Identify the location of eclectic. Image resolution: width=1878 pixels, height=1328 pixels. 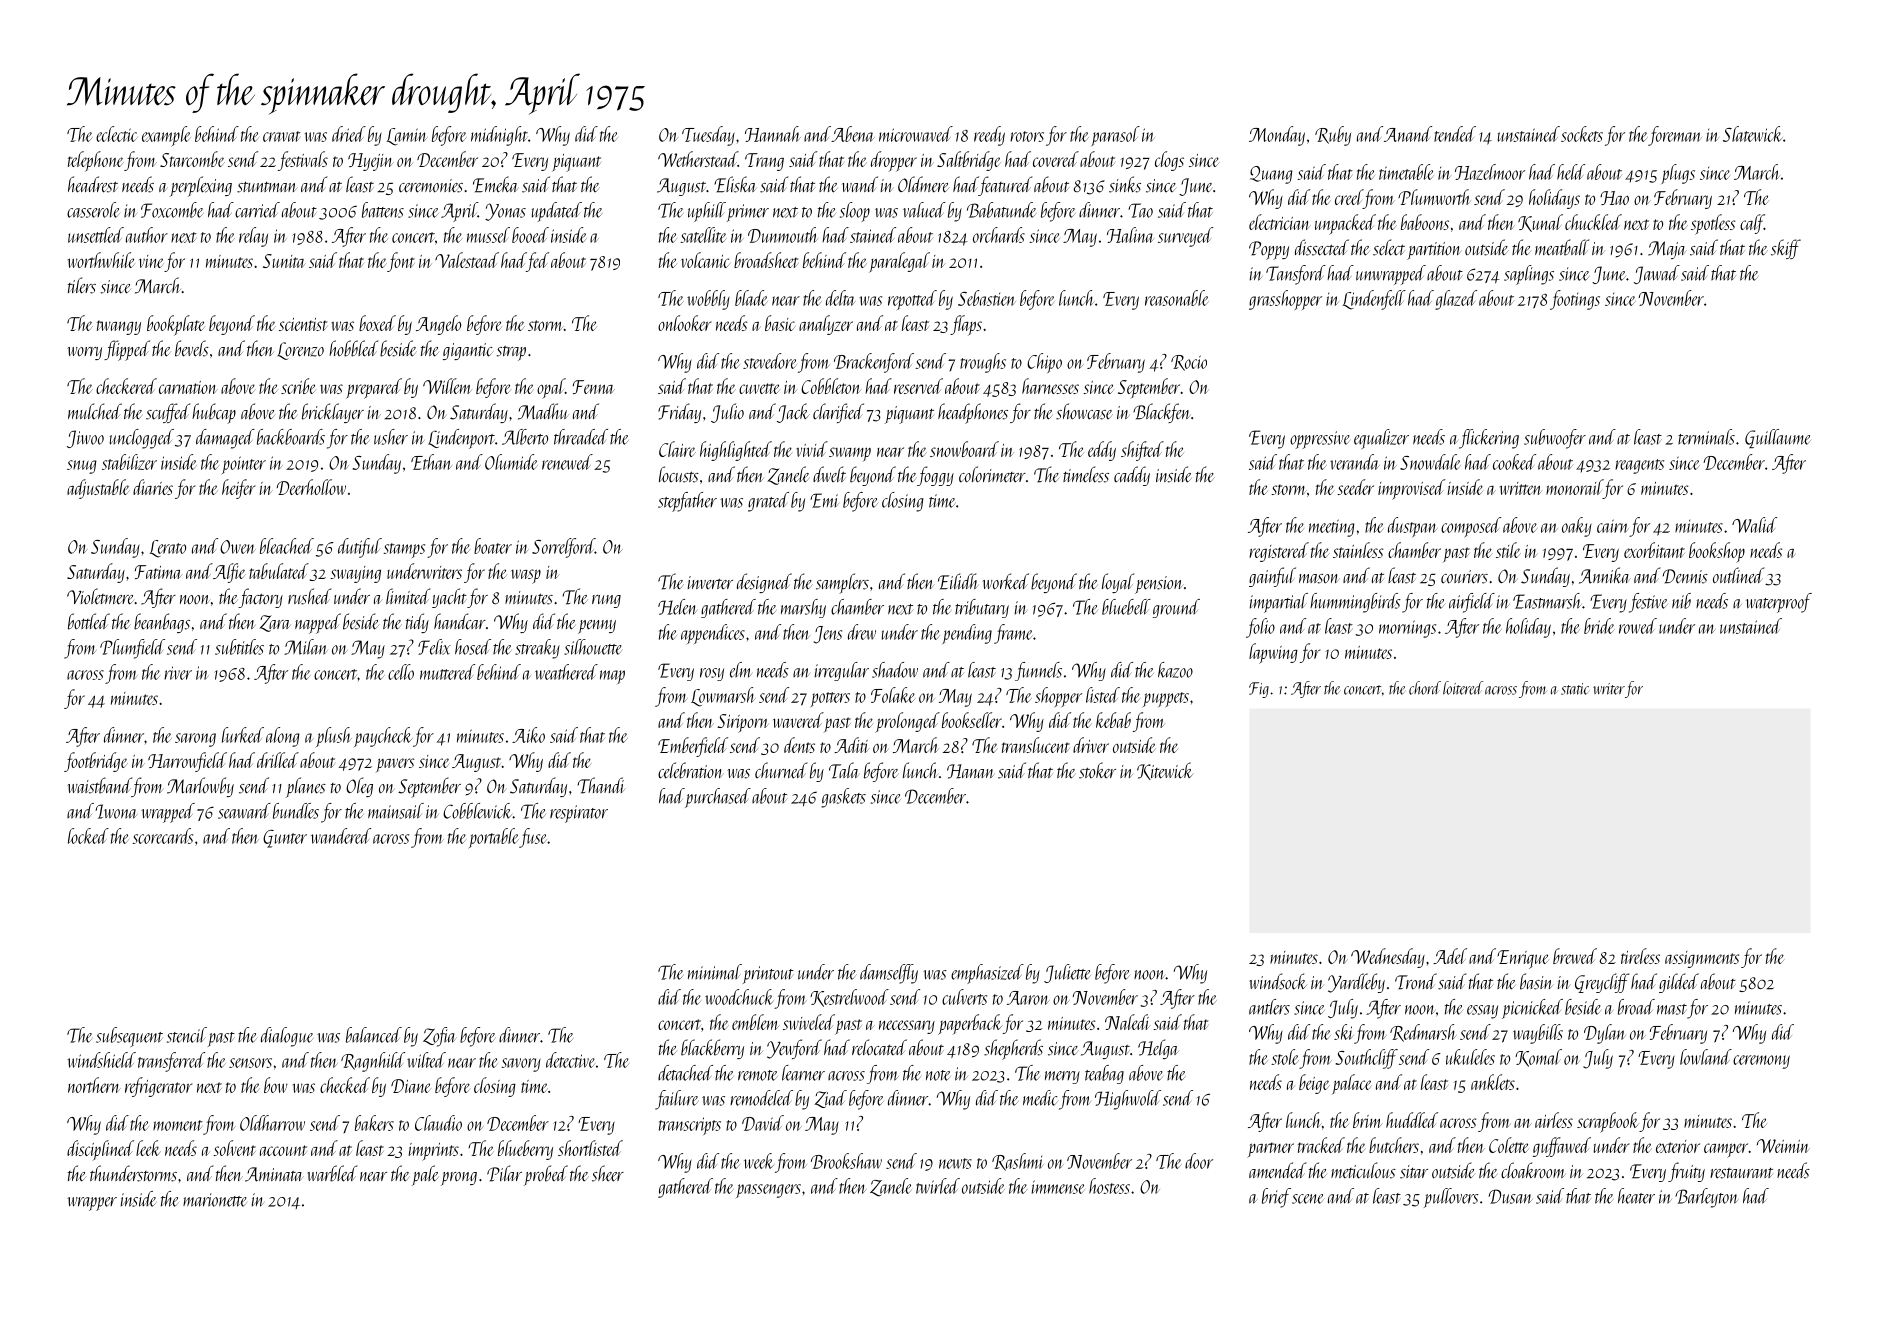
(116, 134).
